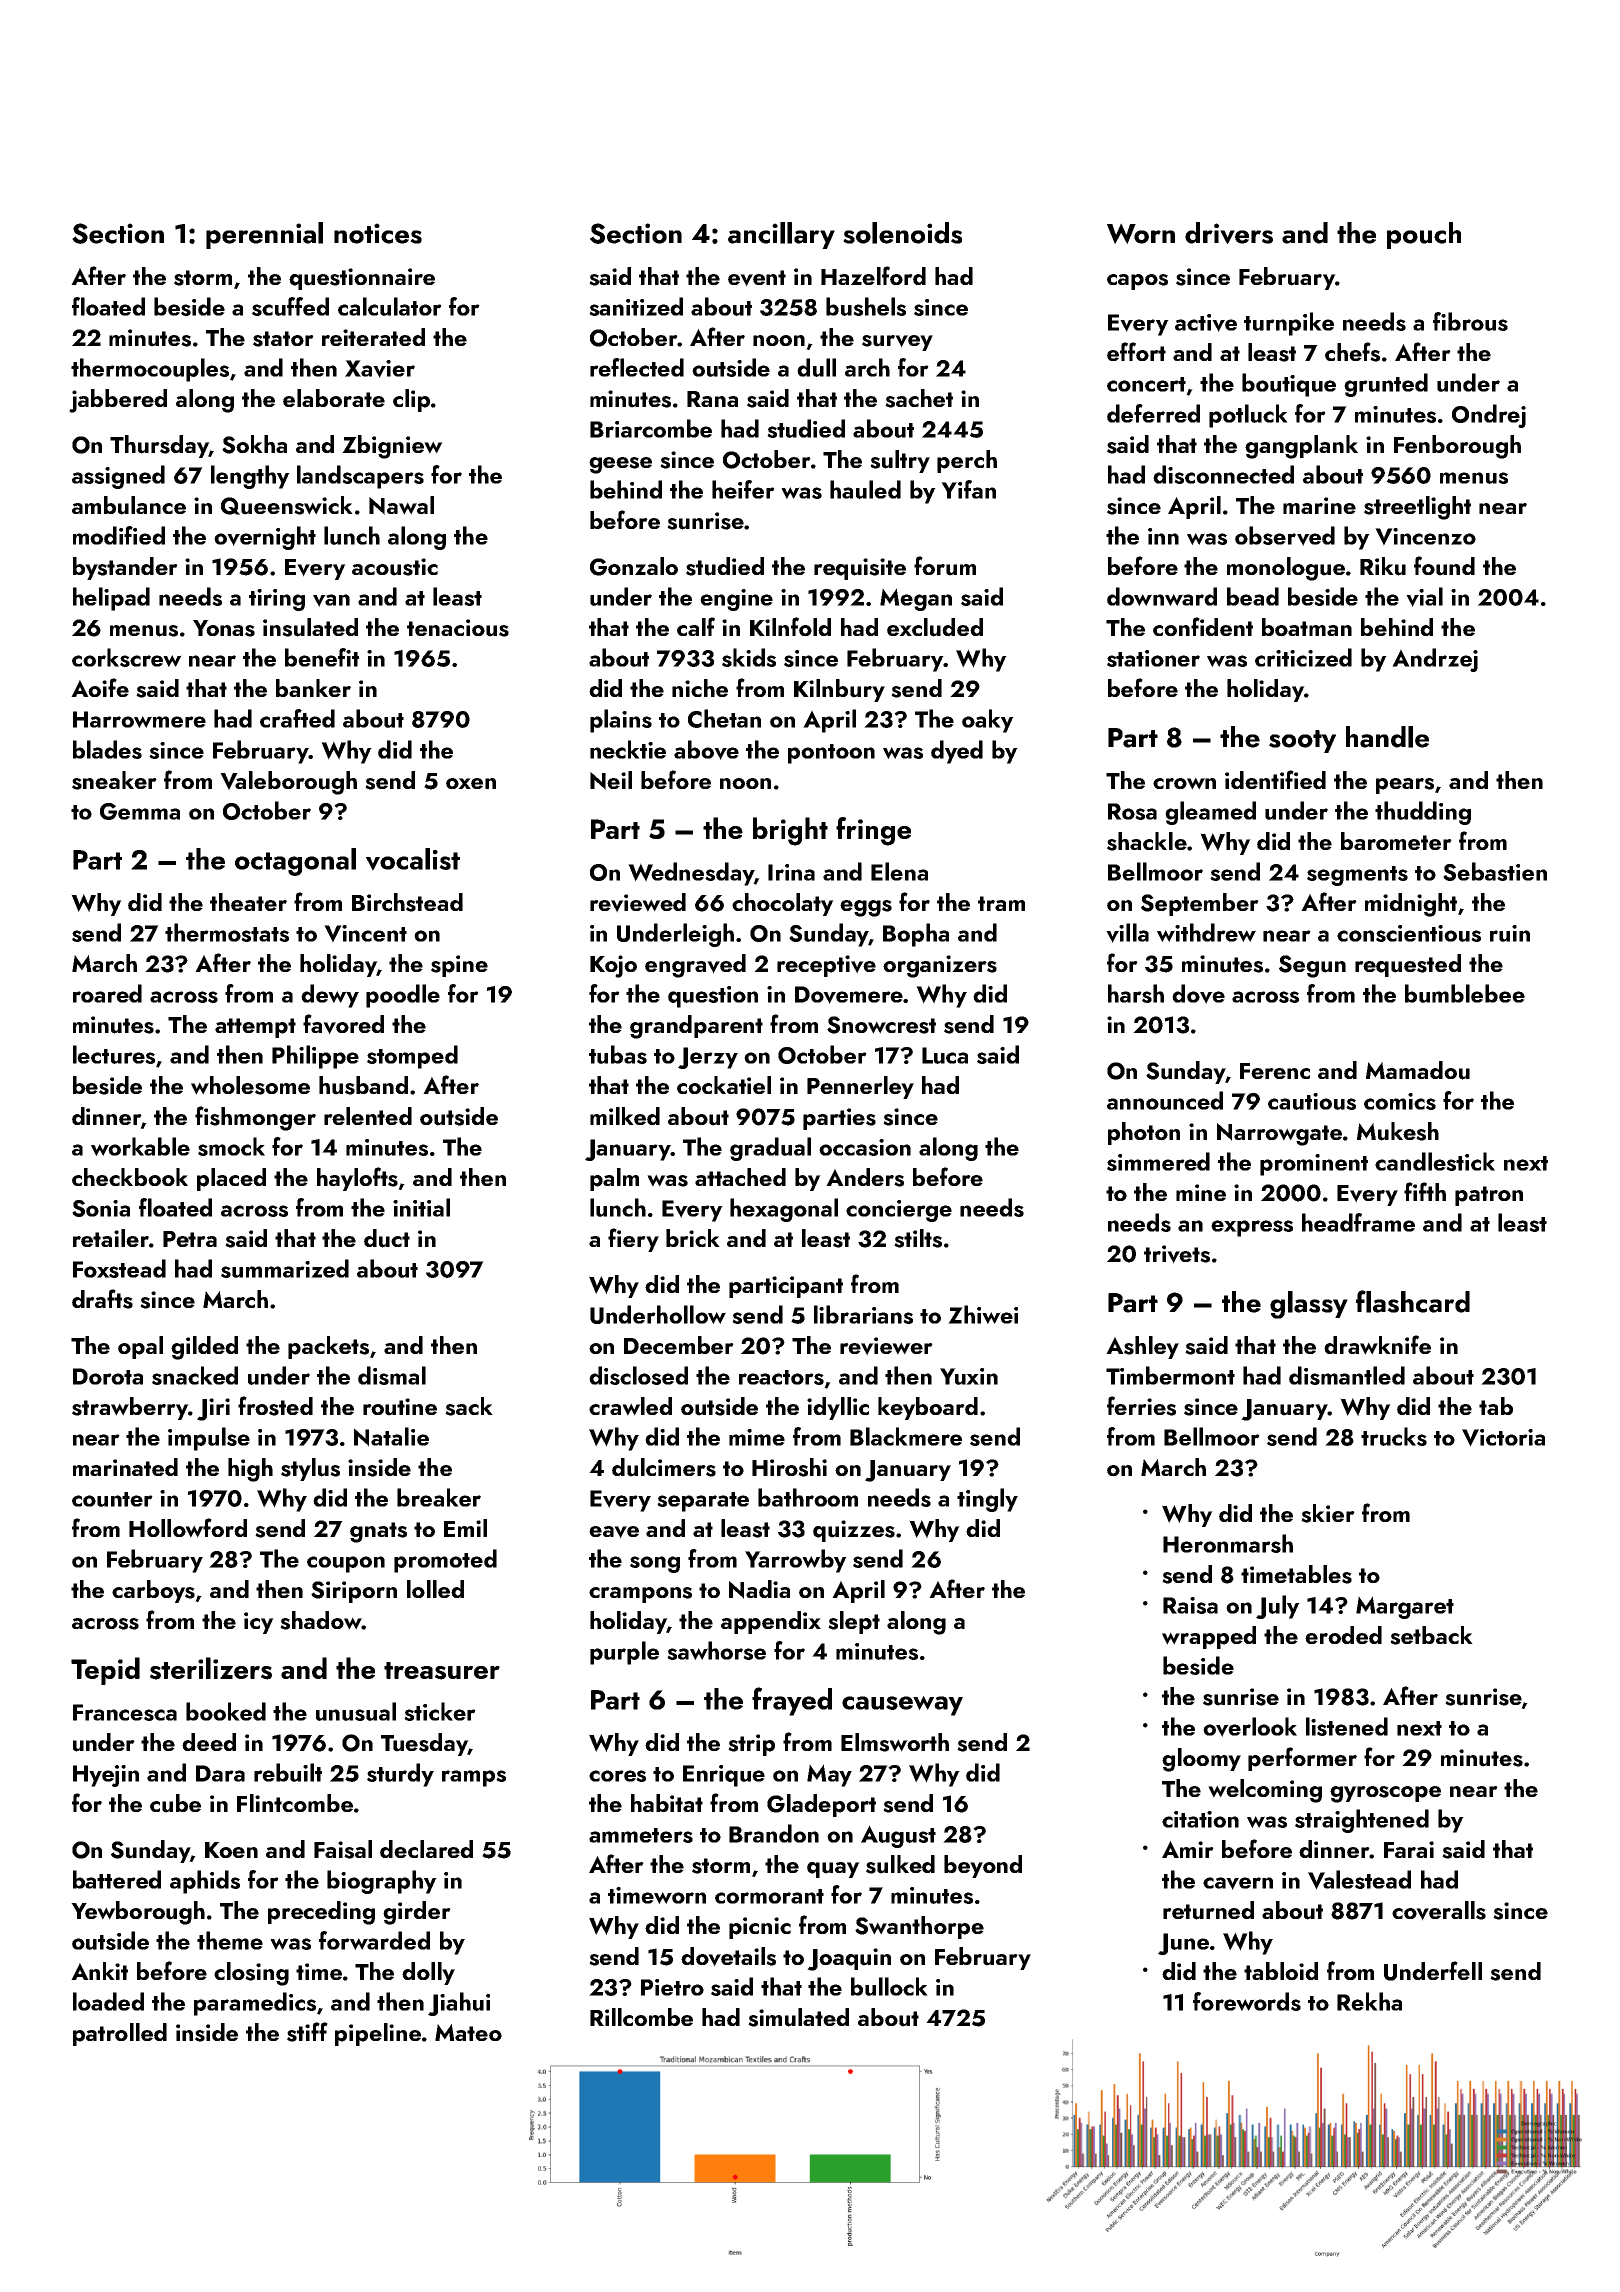 The height and width of the screenshot is (2292, 1620). What do you see at coordinates (120, 2034) in the screenshot?
I see `patrolled` at bounding box center [120, 2034].
